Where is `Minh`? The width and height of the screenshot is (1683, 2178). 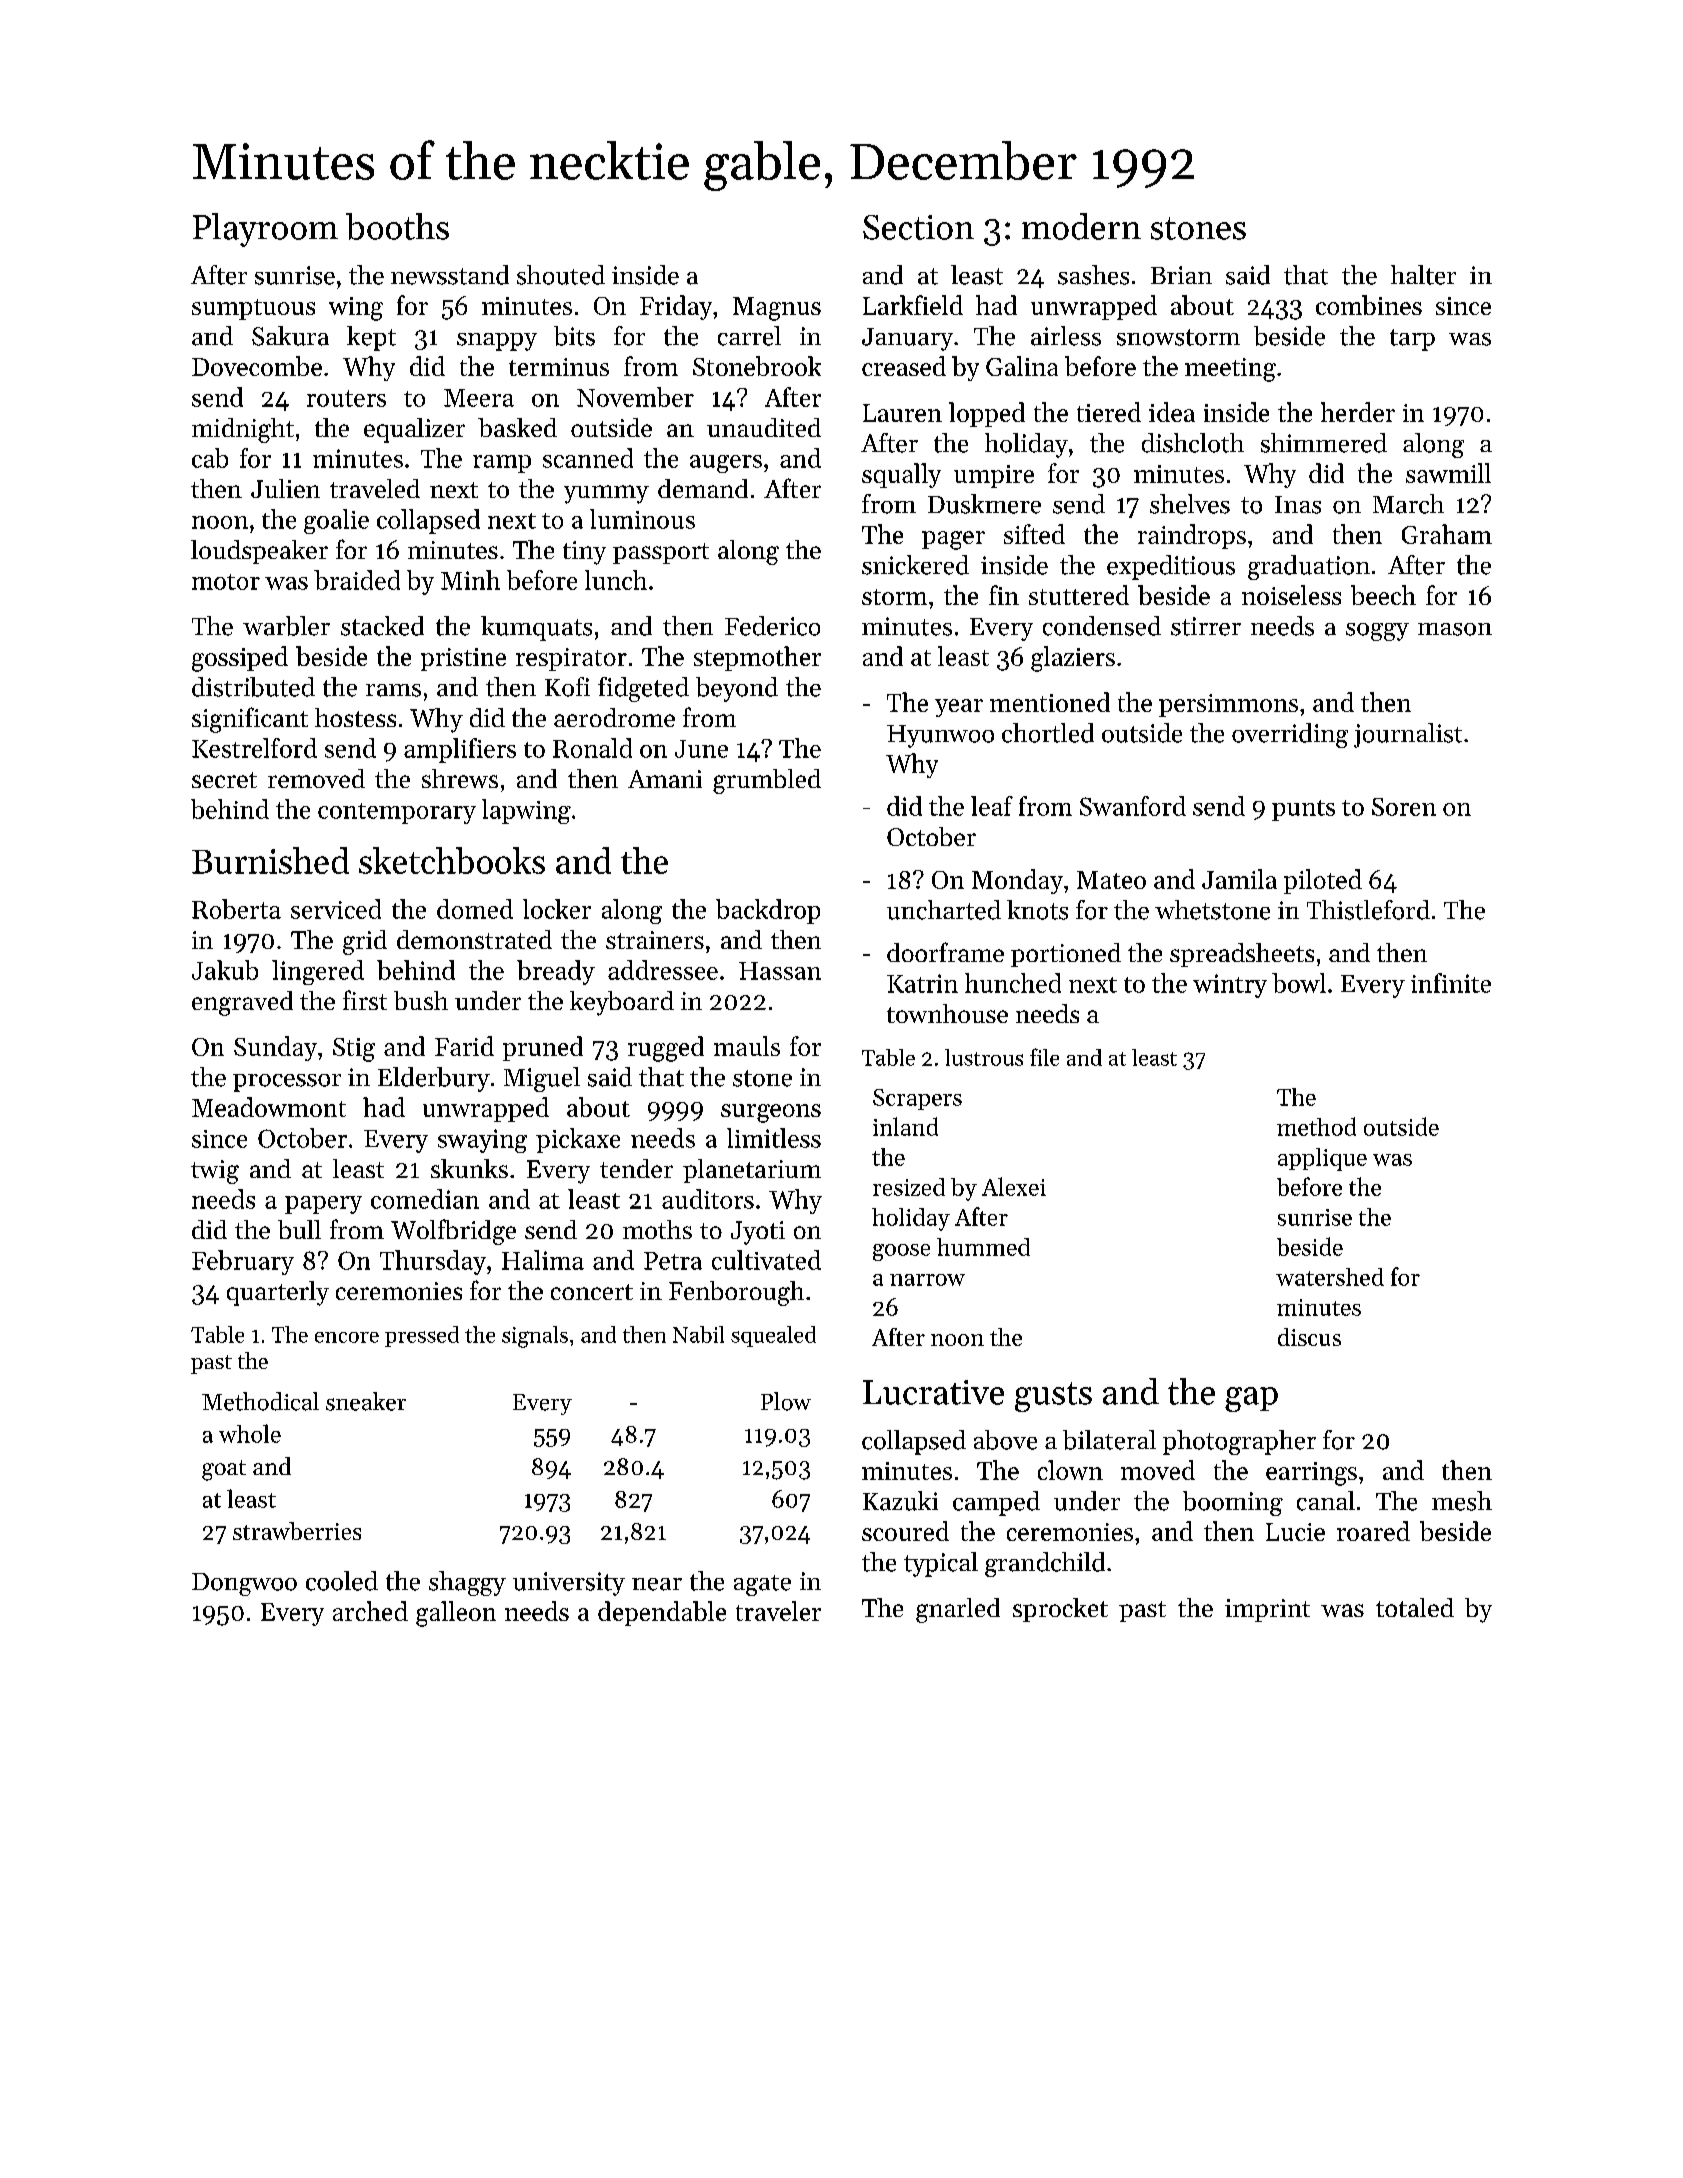
Minh is located at coordinates (470, 580).
